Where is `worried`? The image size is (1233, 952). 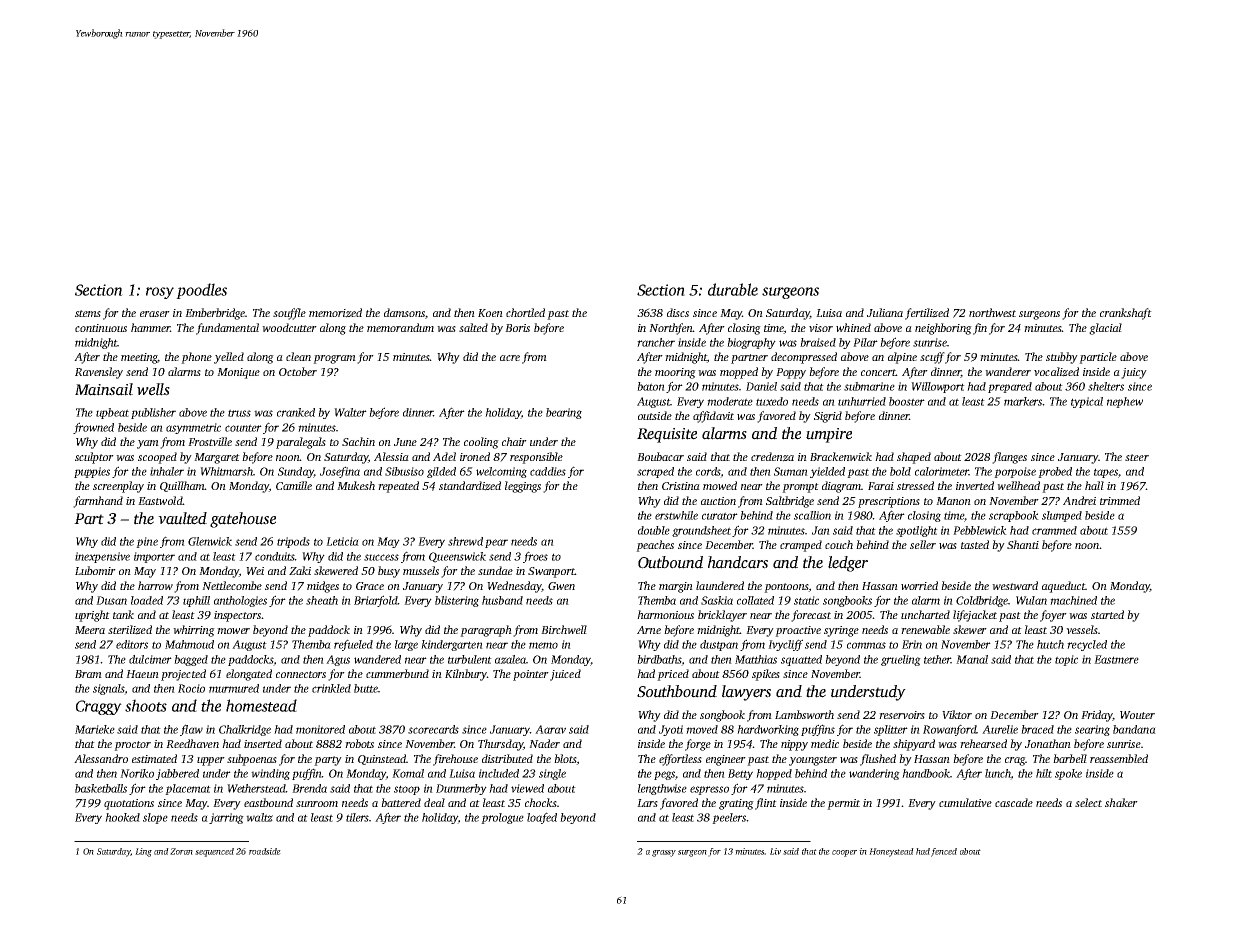 worried is located at coordinates (919, 585).
